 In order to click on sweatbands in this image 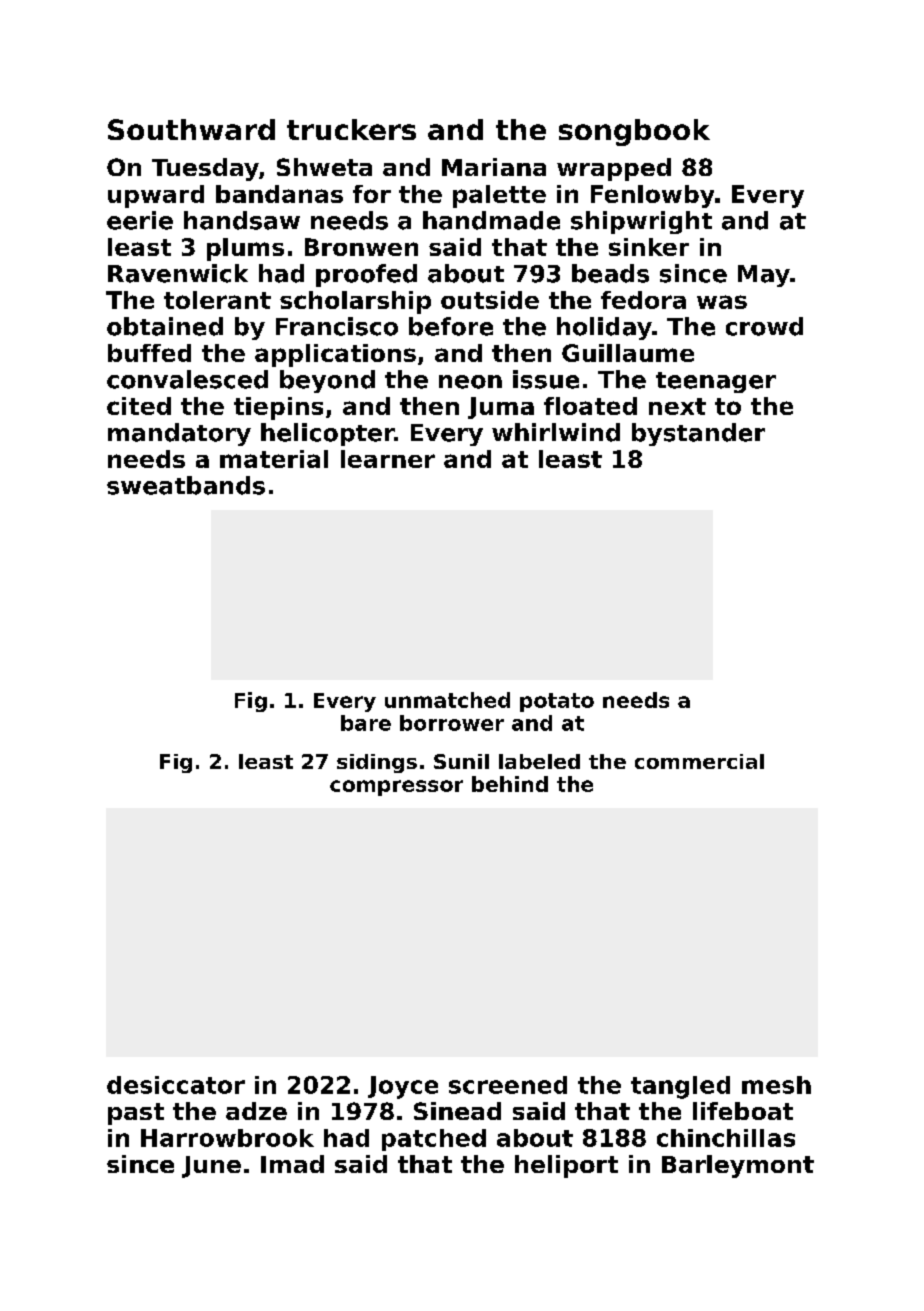, I will do `click(186, 485)`.
